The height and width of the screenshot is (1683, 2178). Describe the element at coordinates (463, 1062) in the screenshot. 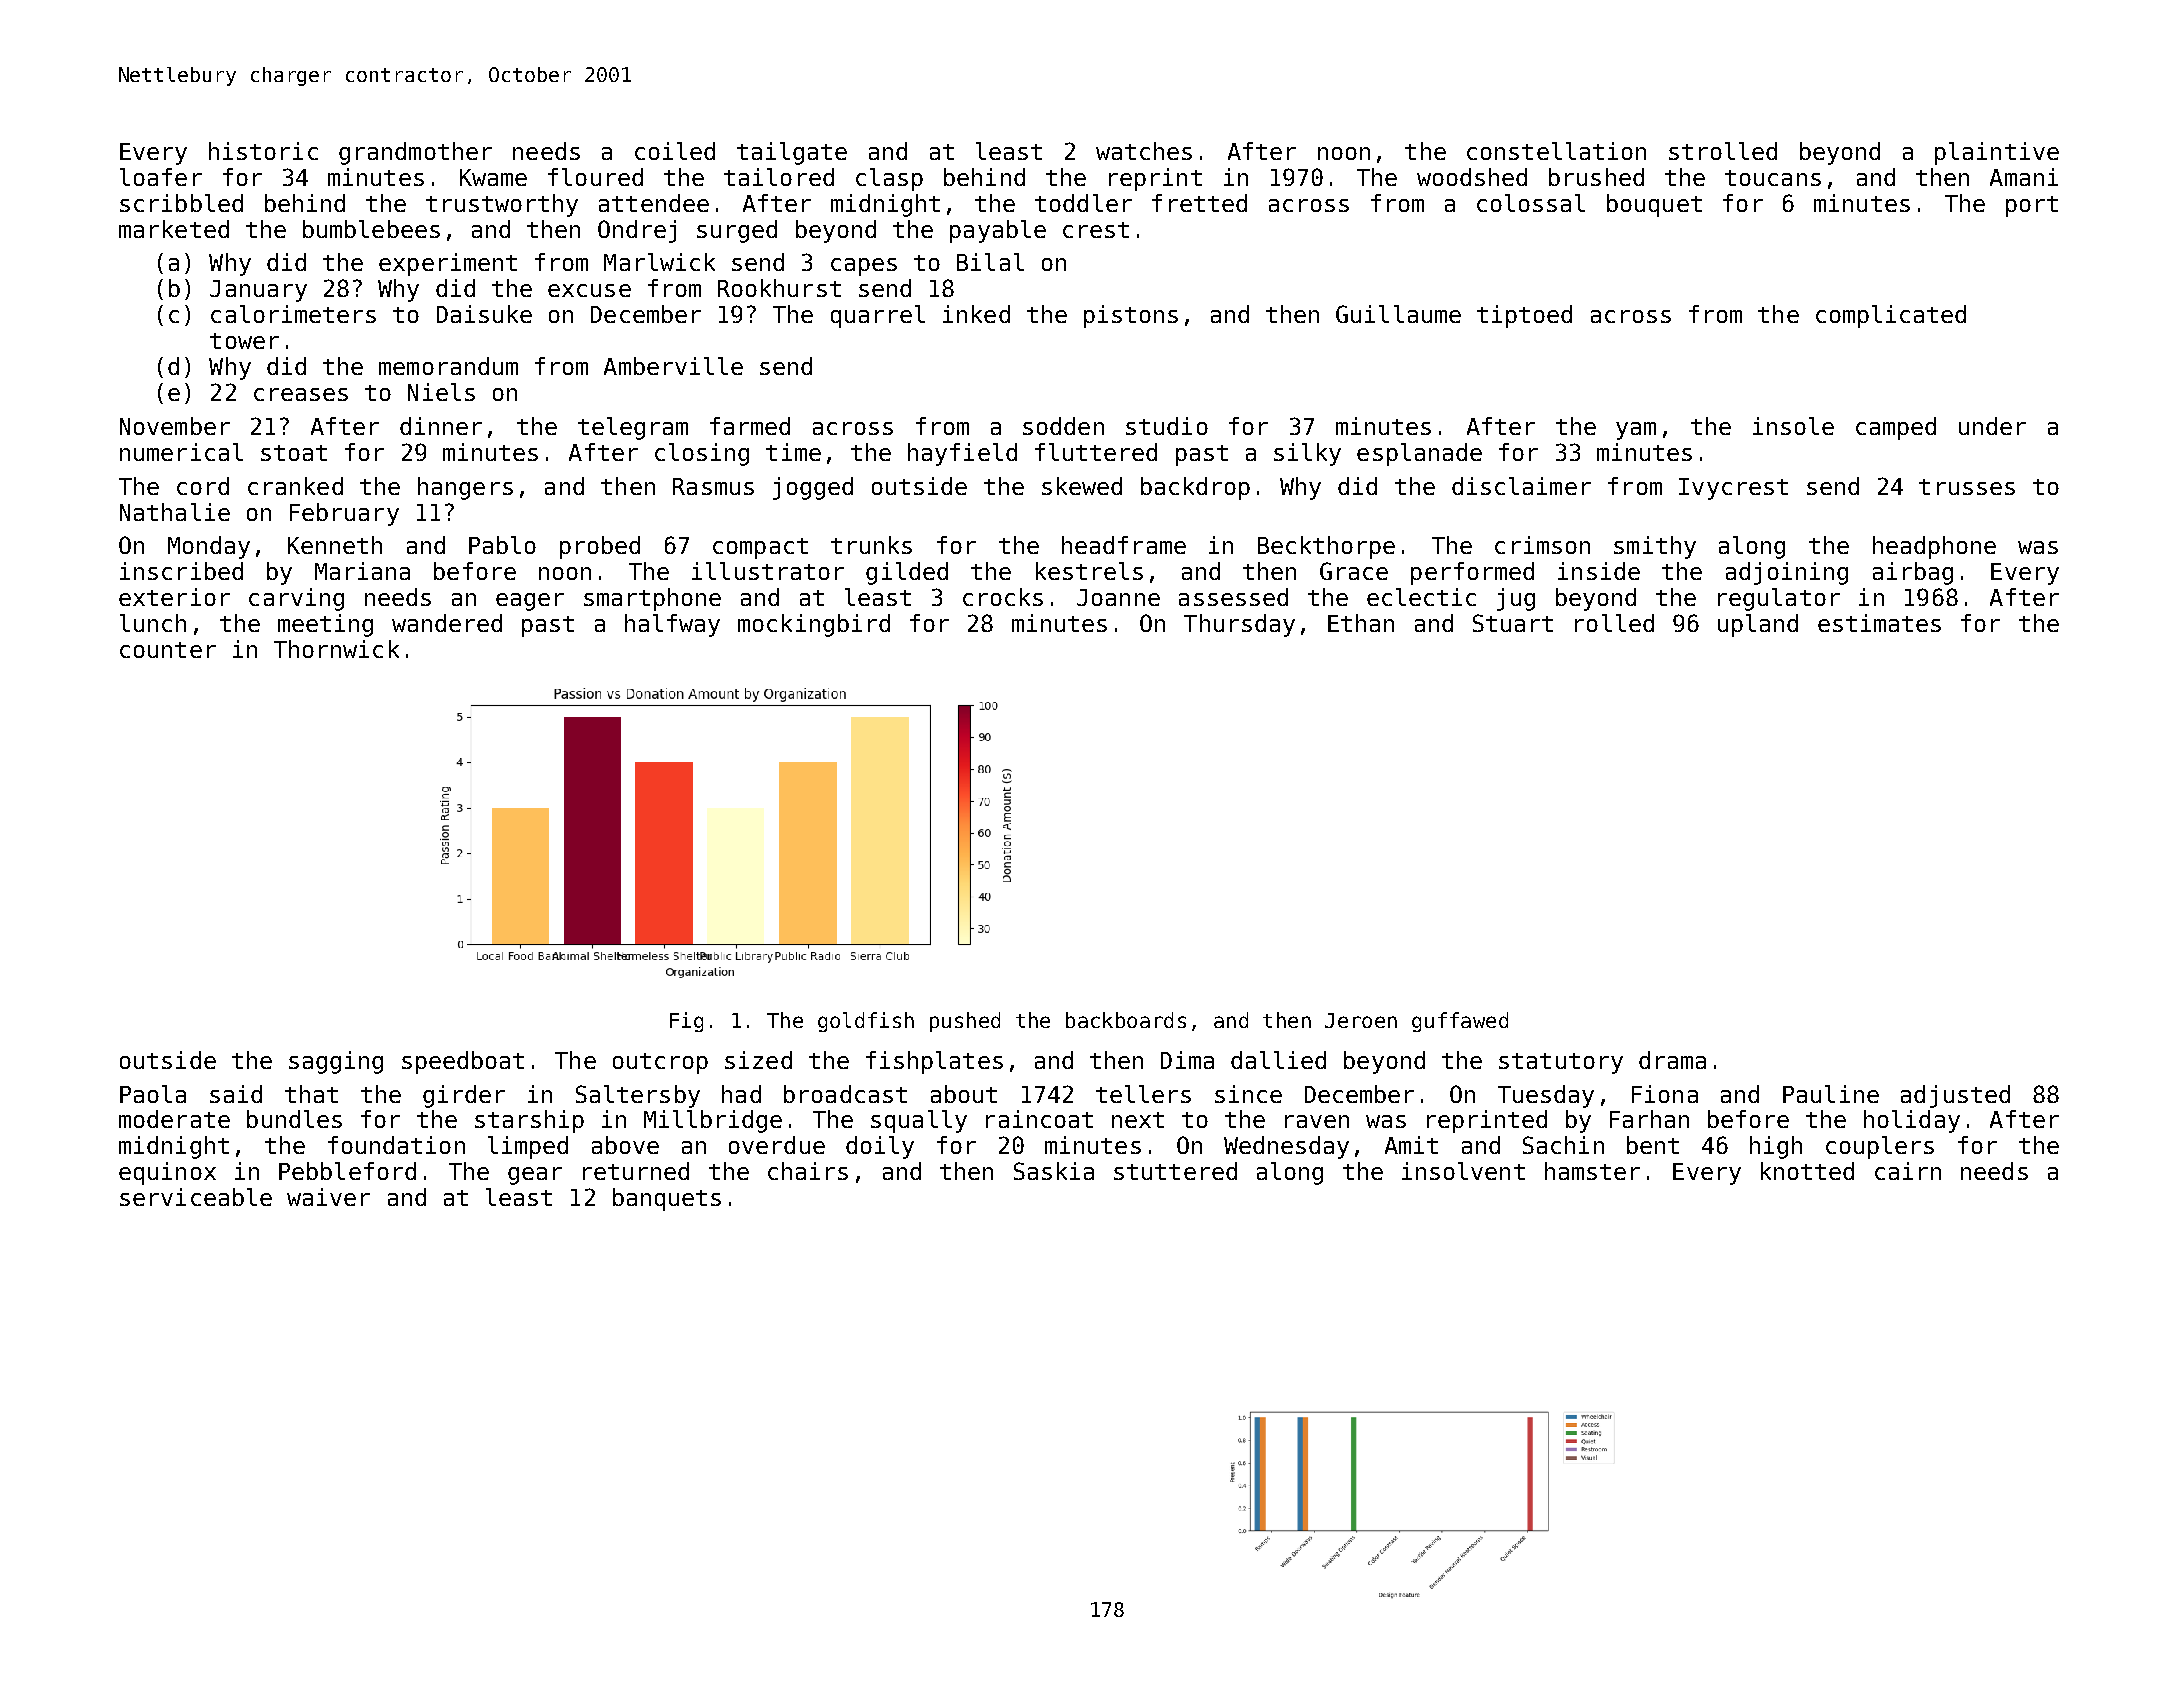

I see `speedboat` at that location.
